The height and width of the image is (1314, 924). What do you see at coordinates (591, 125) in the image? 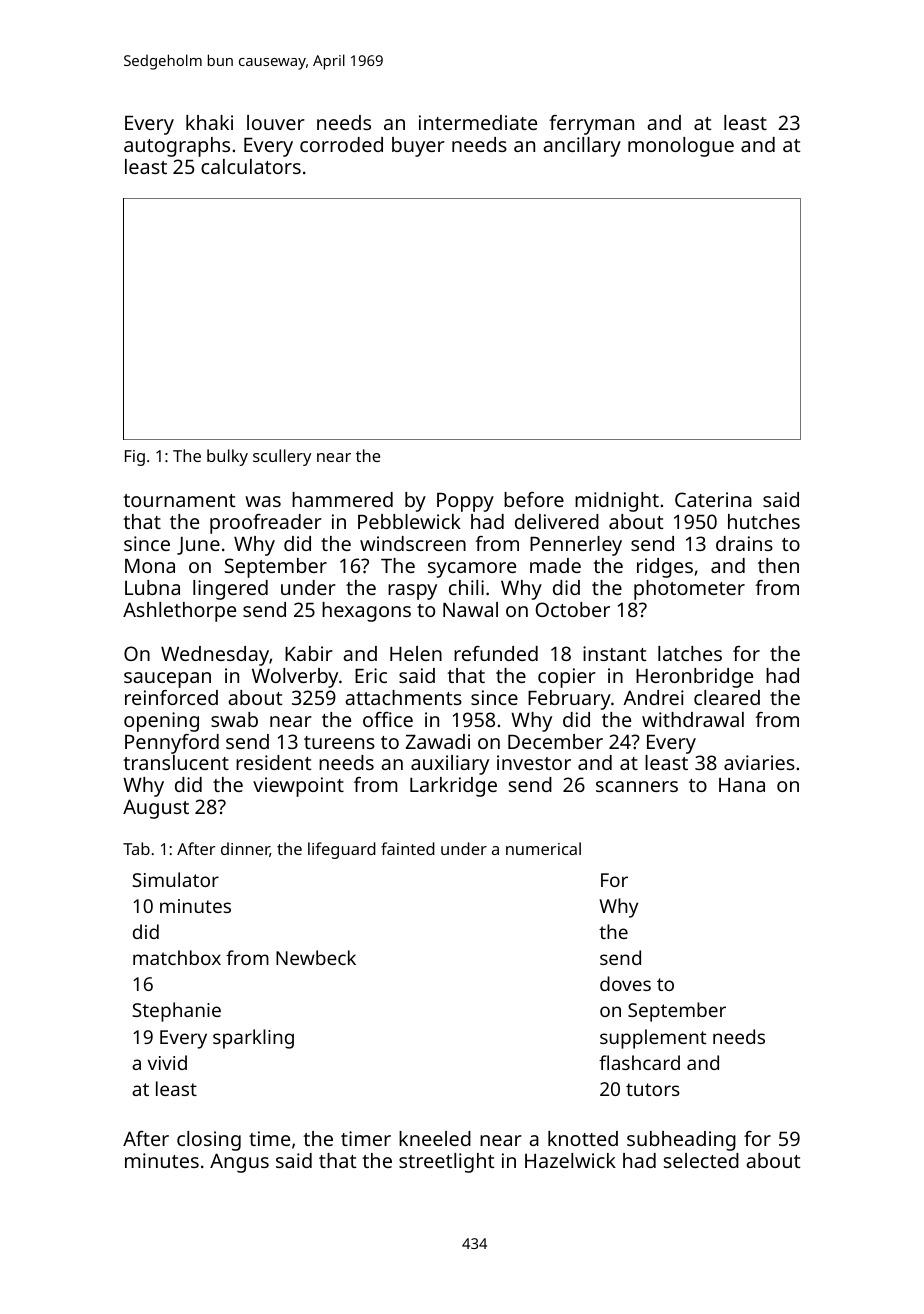
I see `ferryman` at bounding box center [591, 125].
